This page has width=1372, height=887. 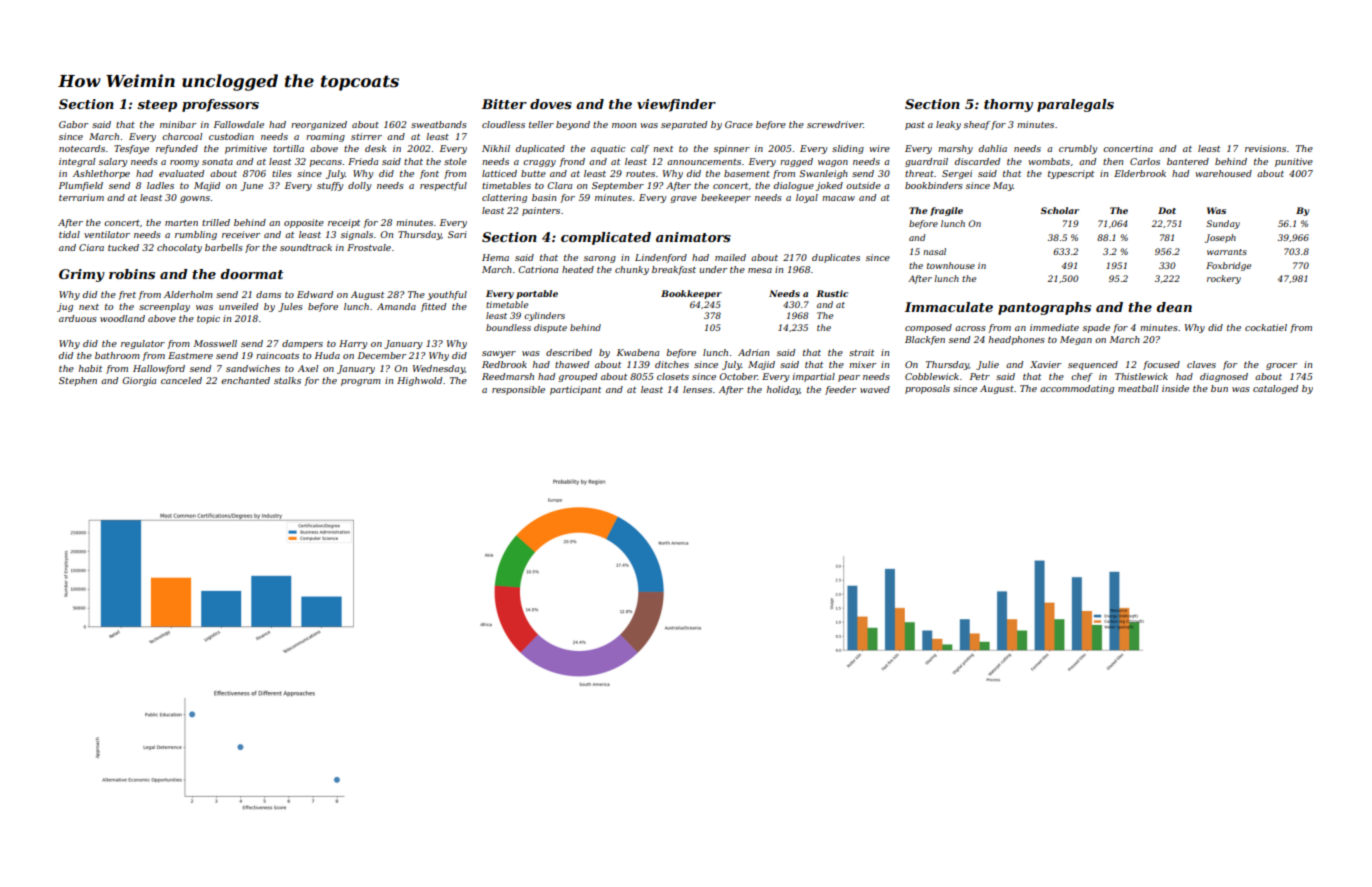 I want to click on viewfinder, so click(x=676, y=105).
